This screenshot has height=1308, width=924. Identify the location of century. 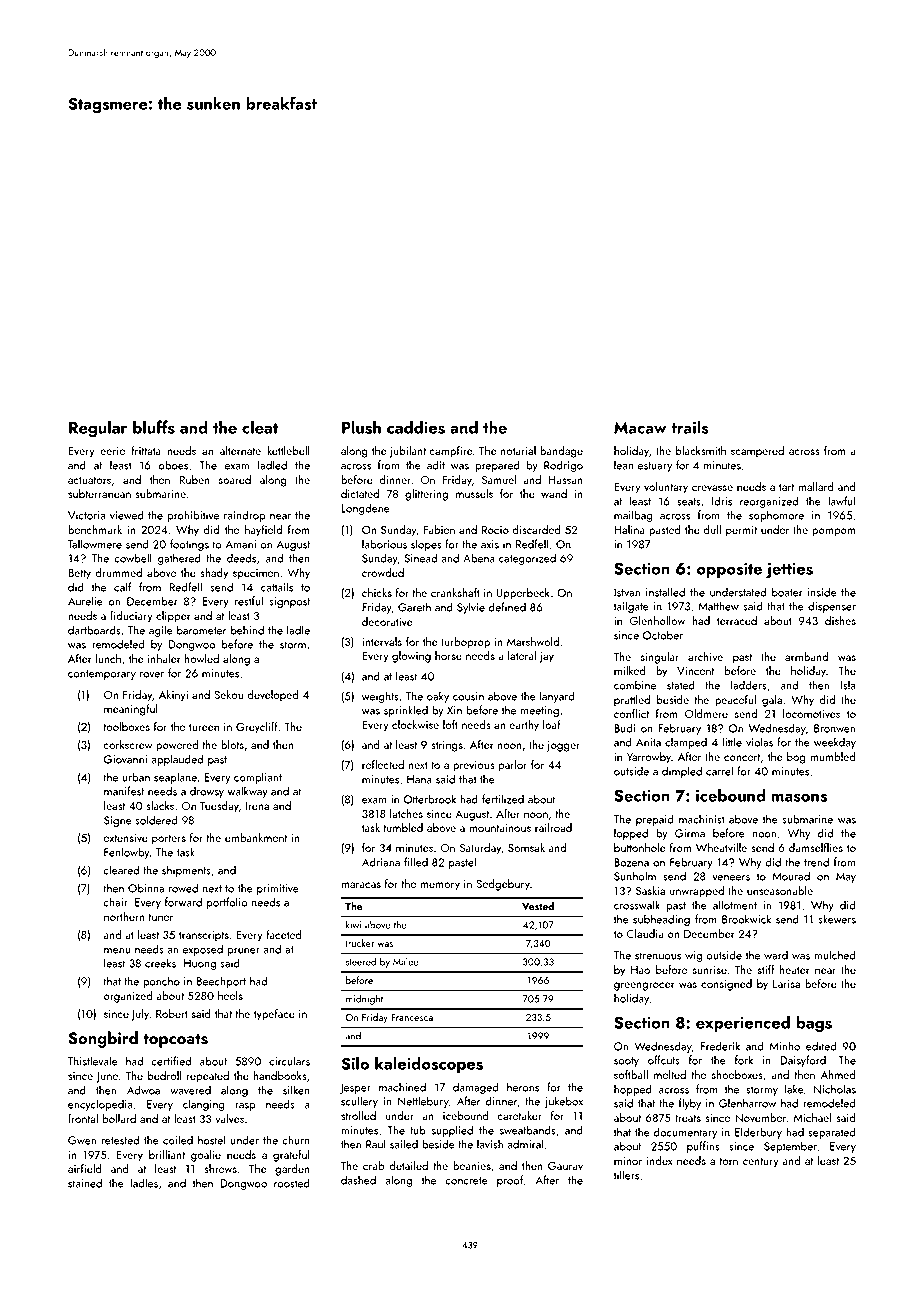
(761, 1162).
